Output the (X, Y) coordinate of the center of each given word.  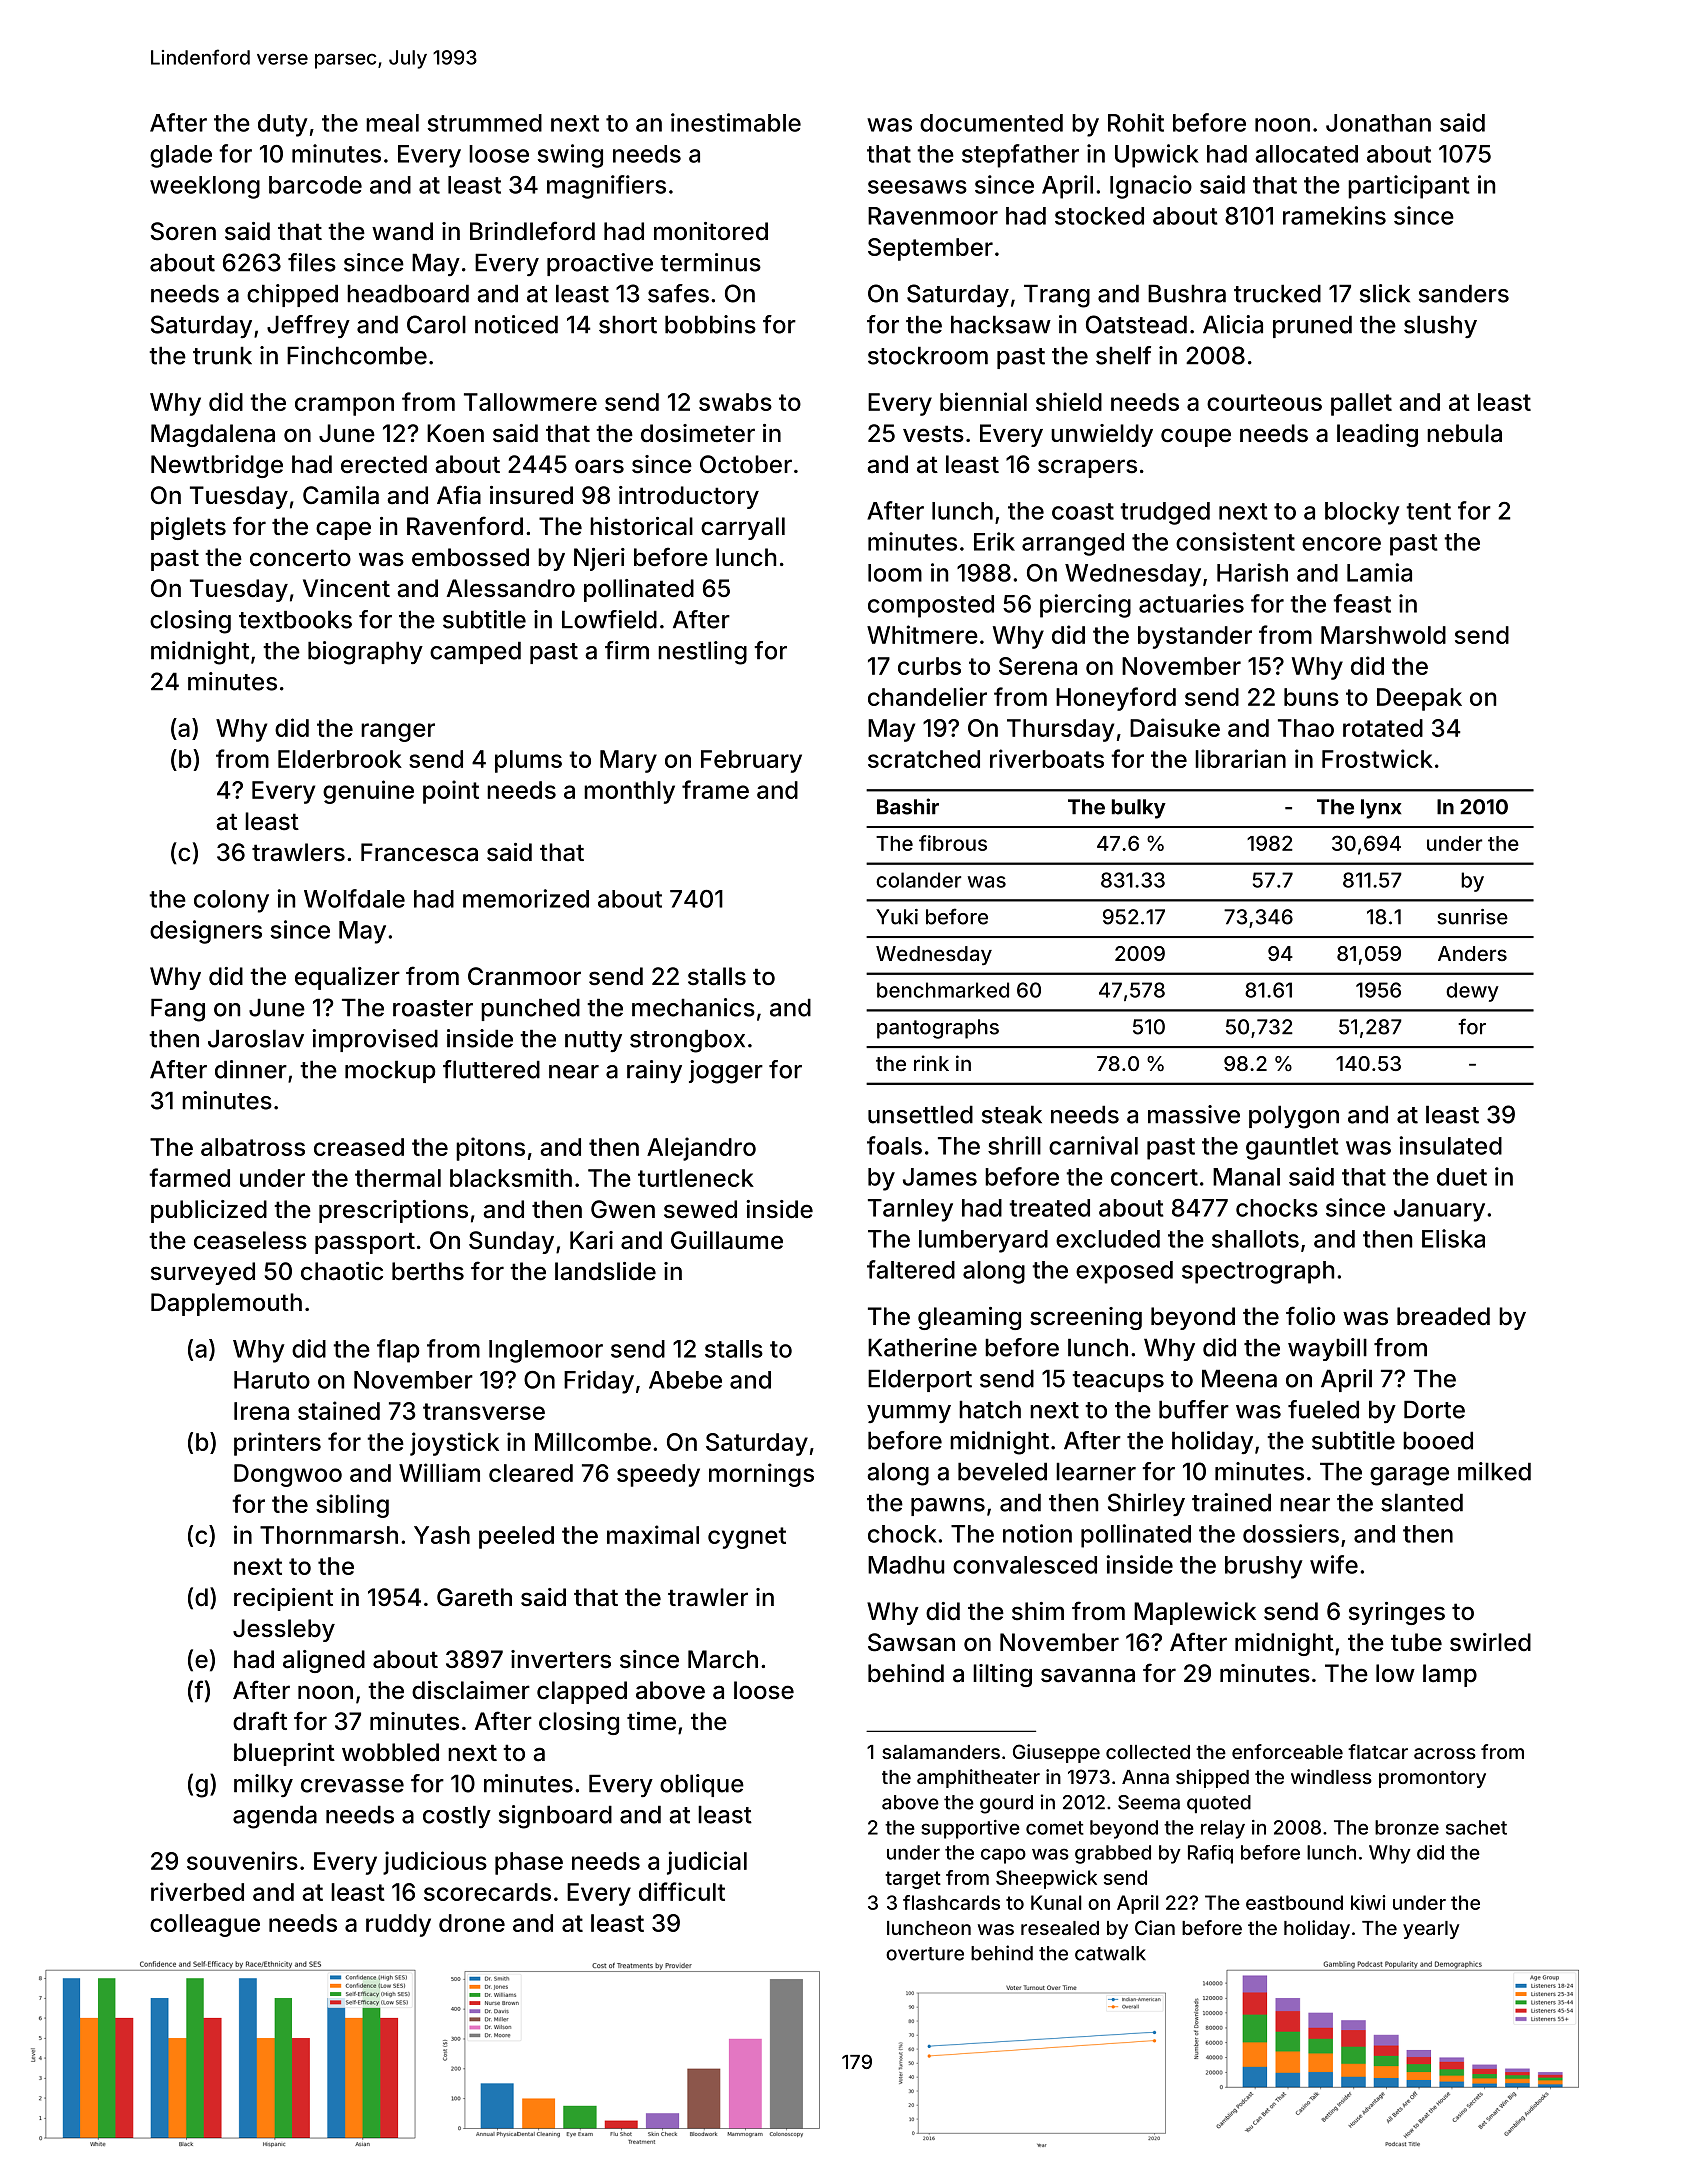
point (451, 792)
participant (1409, 187)
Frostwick (1377, 758)
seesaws (917, 187)
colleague (205, 1925)
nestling (702, 653)
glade (181, 156)
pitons (490, 1149)
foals (894, 1145)
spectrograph (1258, 1272)
